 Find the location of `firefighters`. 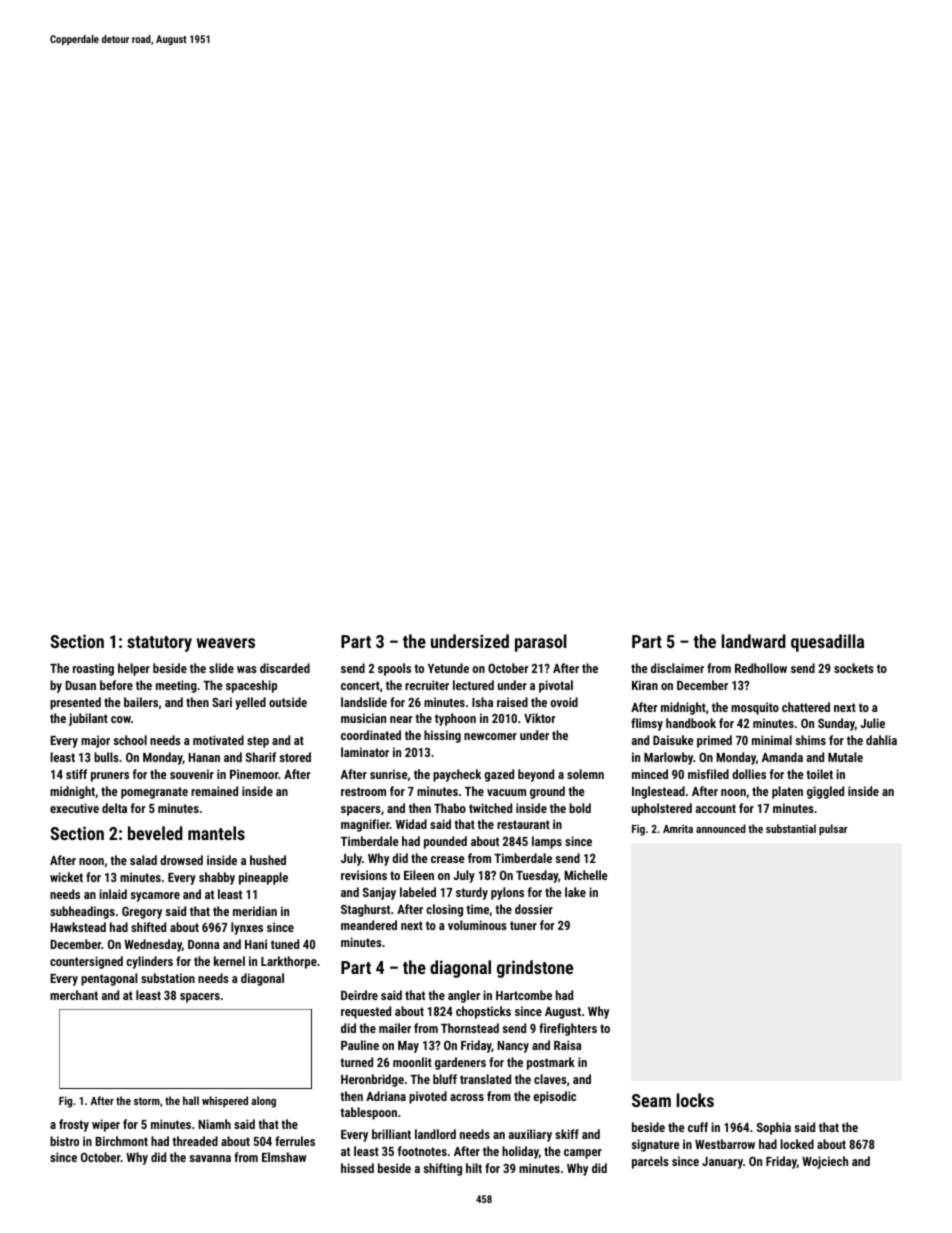

firefighters is located at coordinates (568, 1029).
